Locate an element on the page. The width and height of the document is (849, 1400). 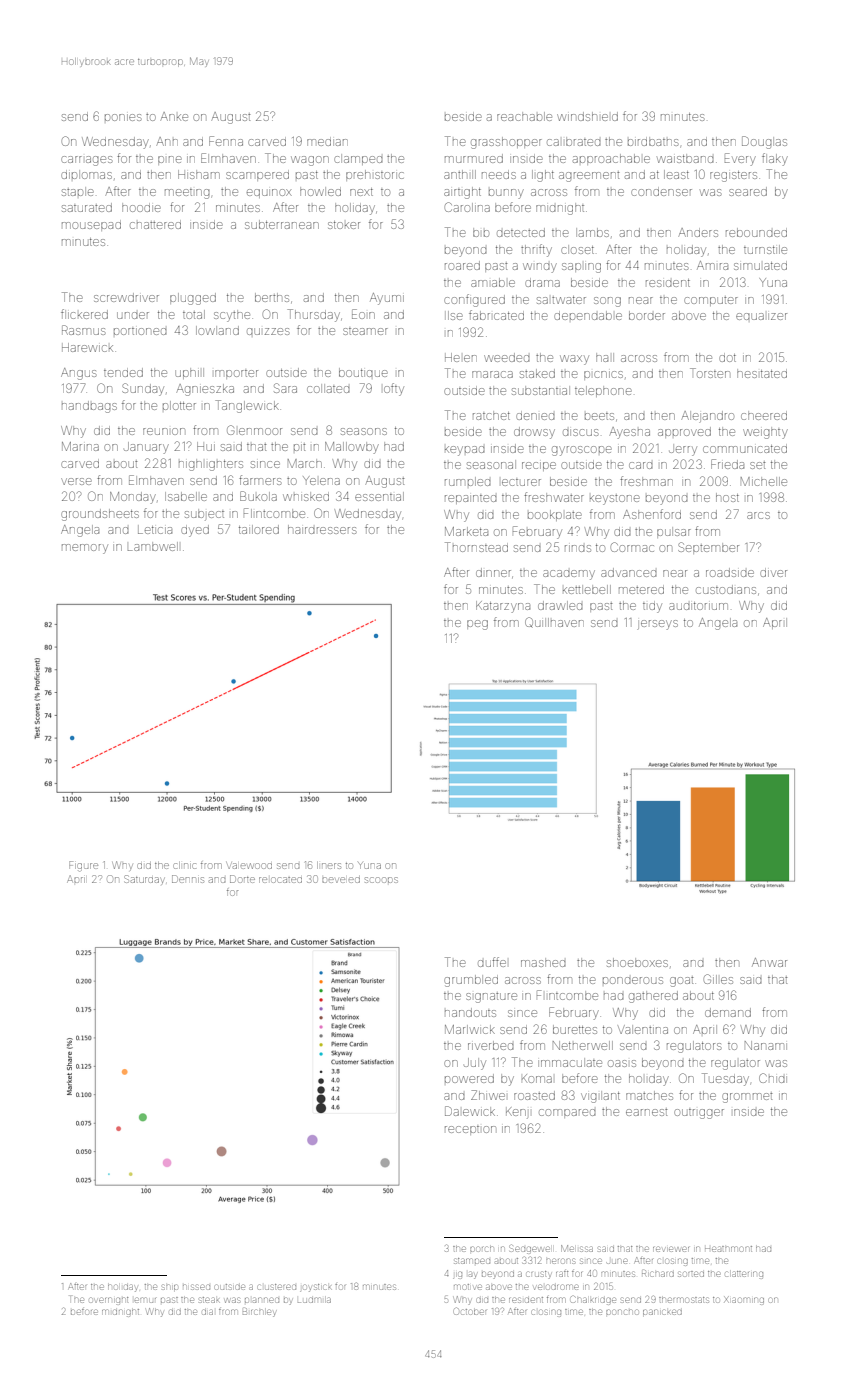
Fenna is located at coordinates (226, 141).
